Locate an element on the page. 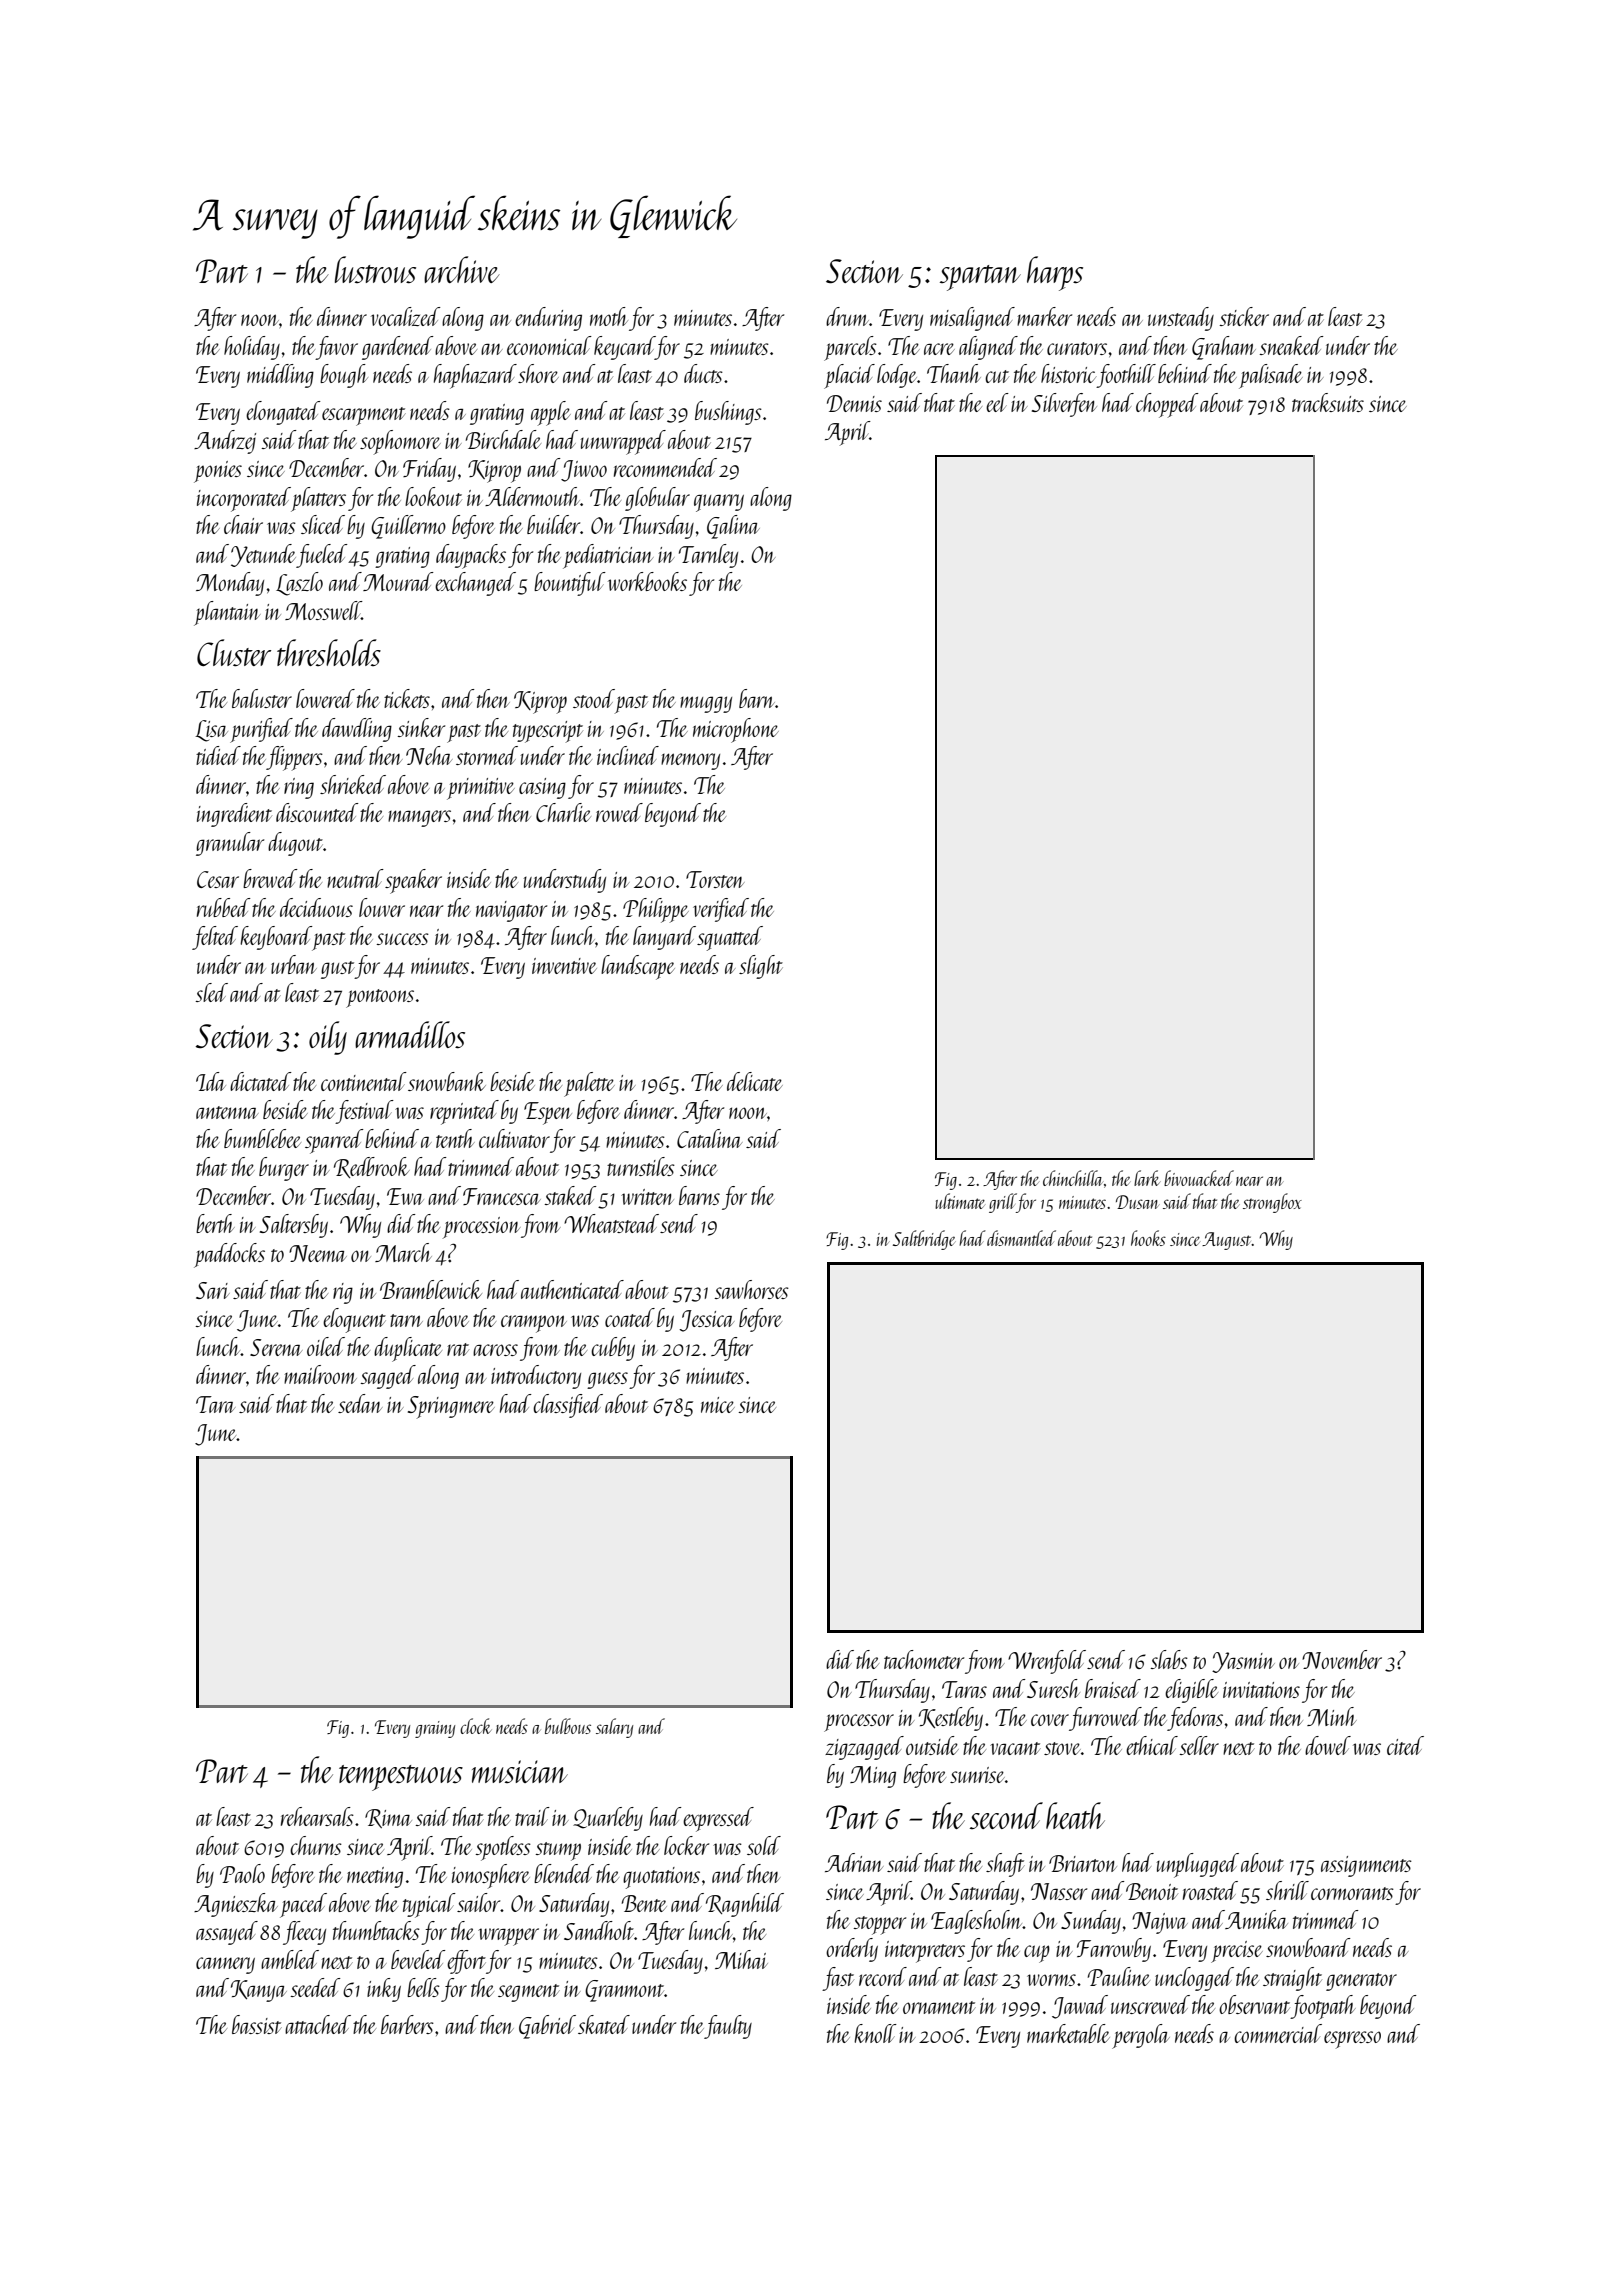  landscape is located at coordinates (638, 967).
